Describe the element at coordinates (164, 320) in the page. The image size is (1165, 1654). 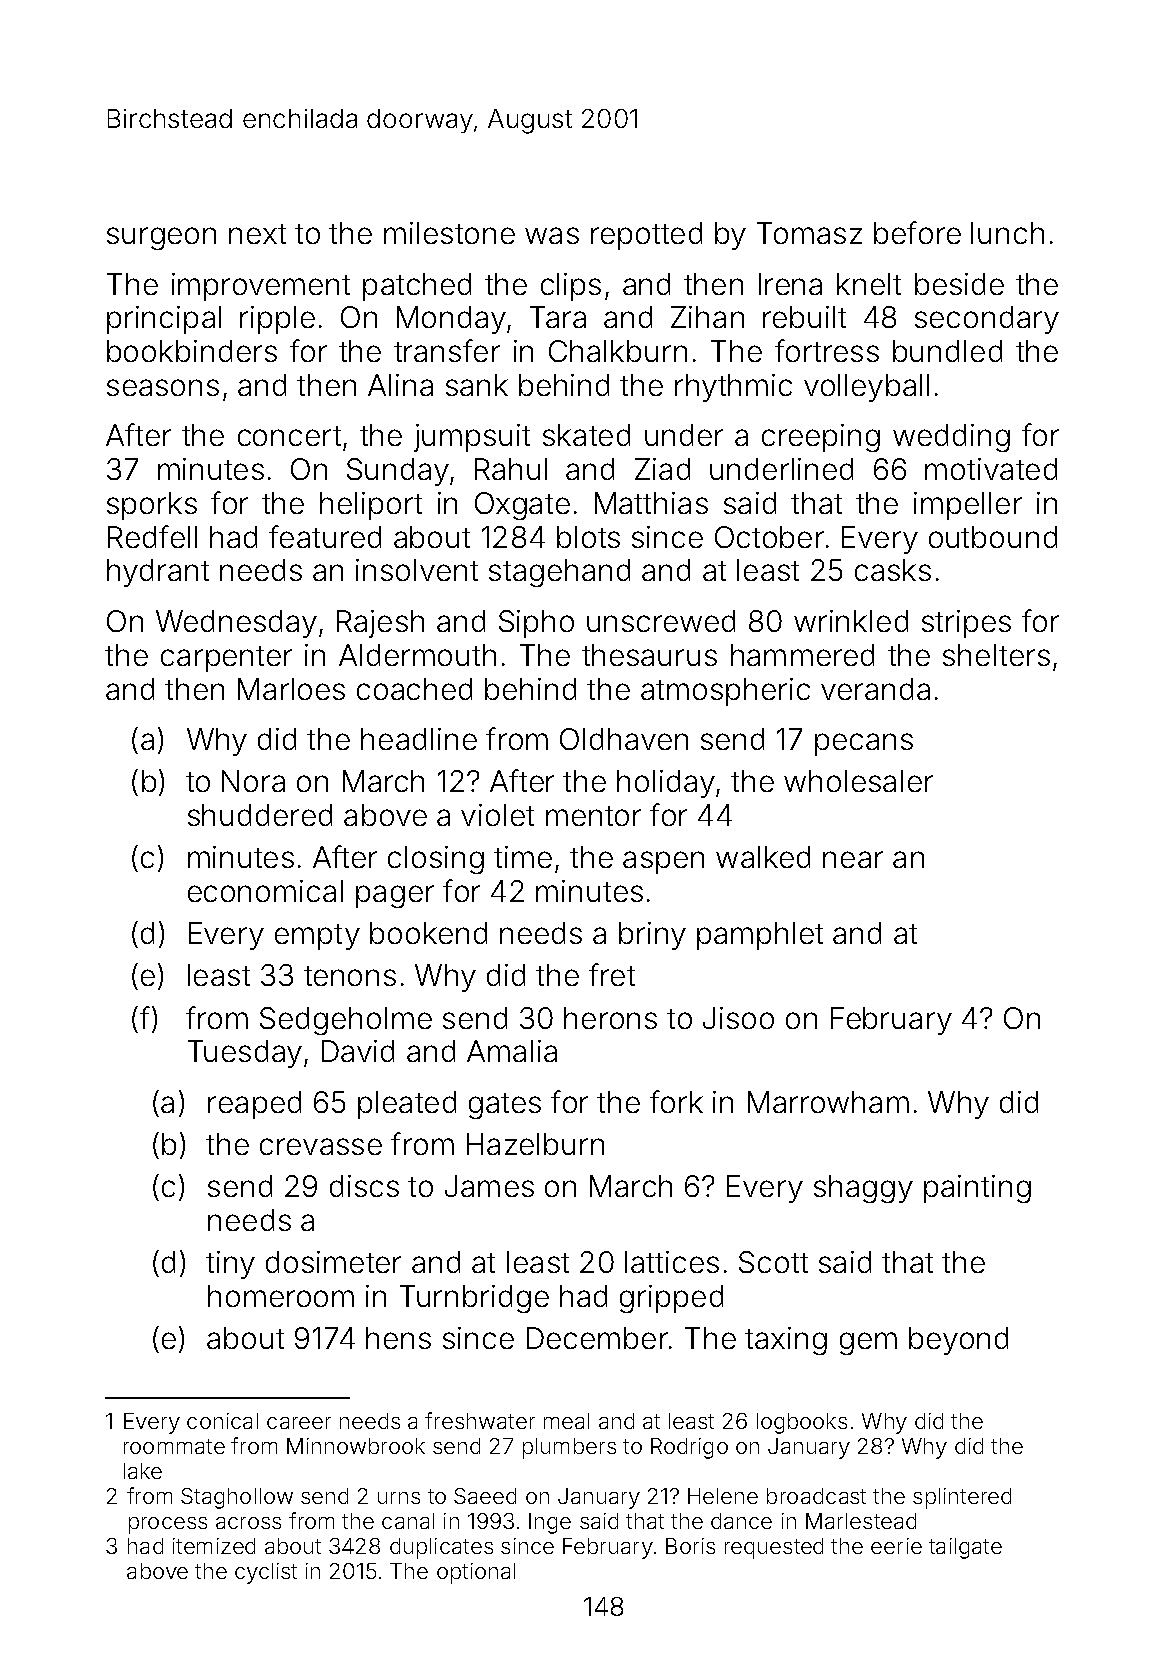
I see `principal` at that location.
